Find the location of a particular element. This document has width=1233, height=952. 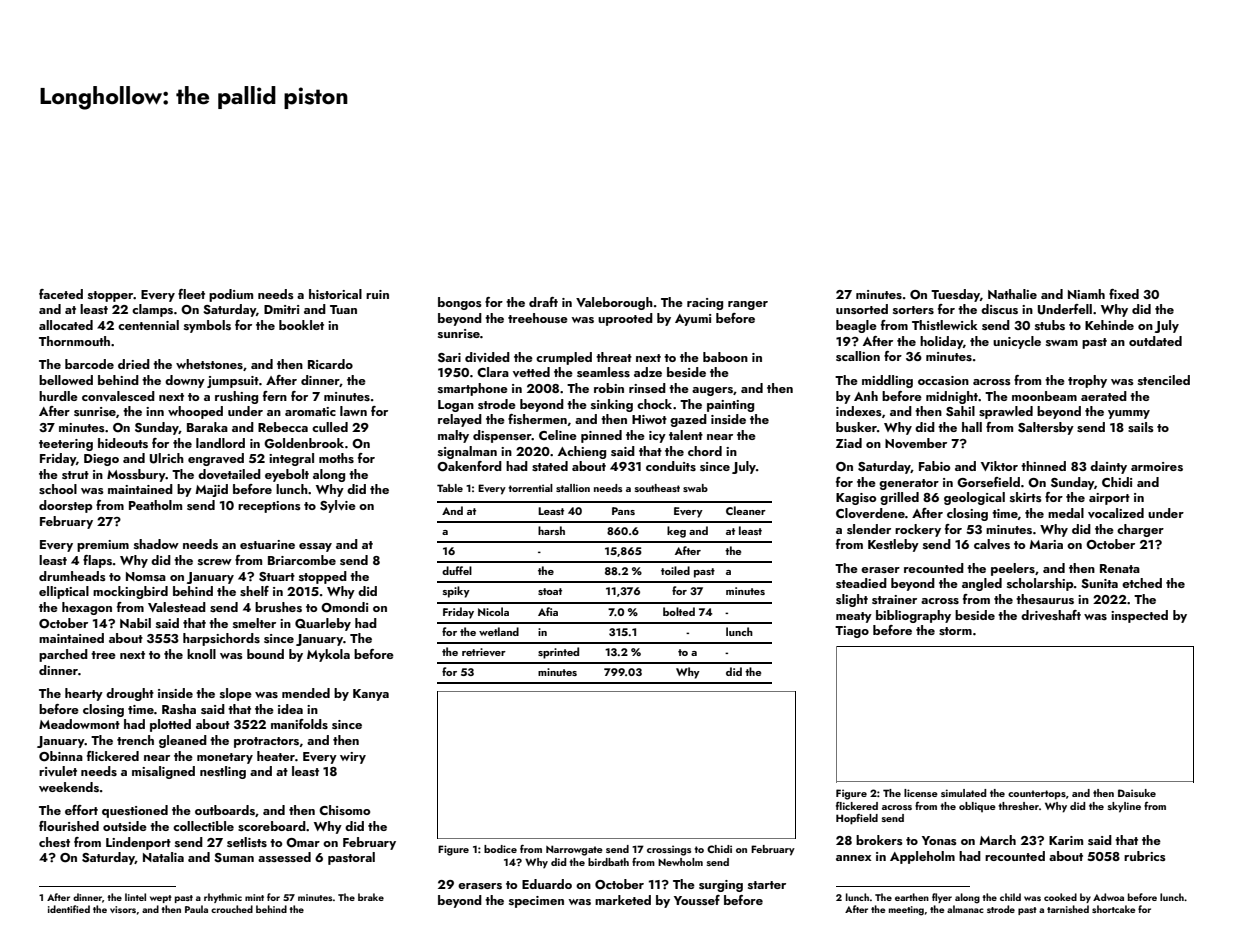

Cleaner is located at coordinates (746, 510).
